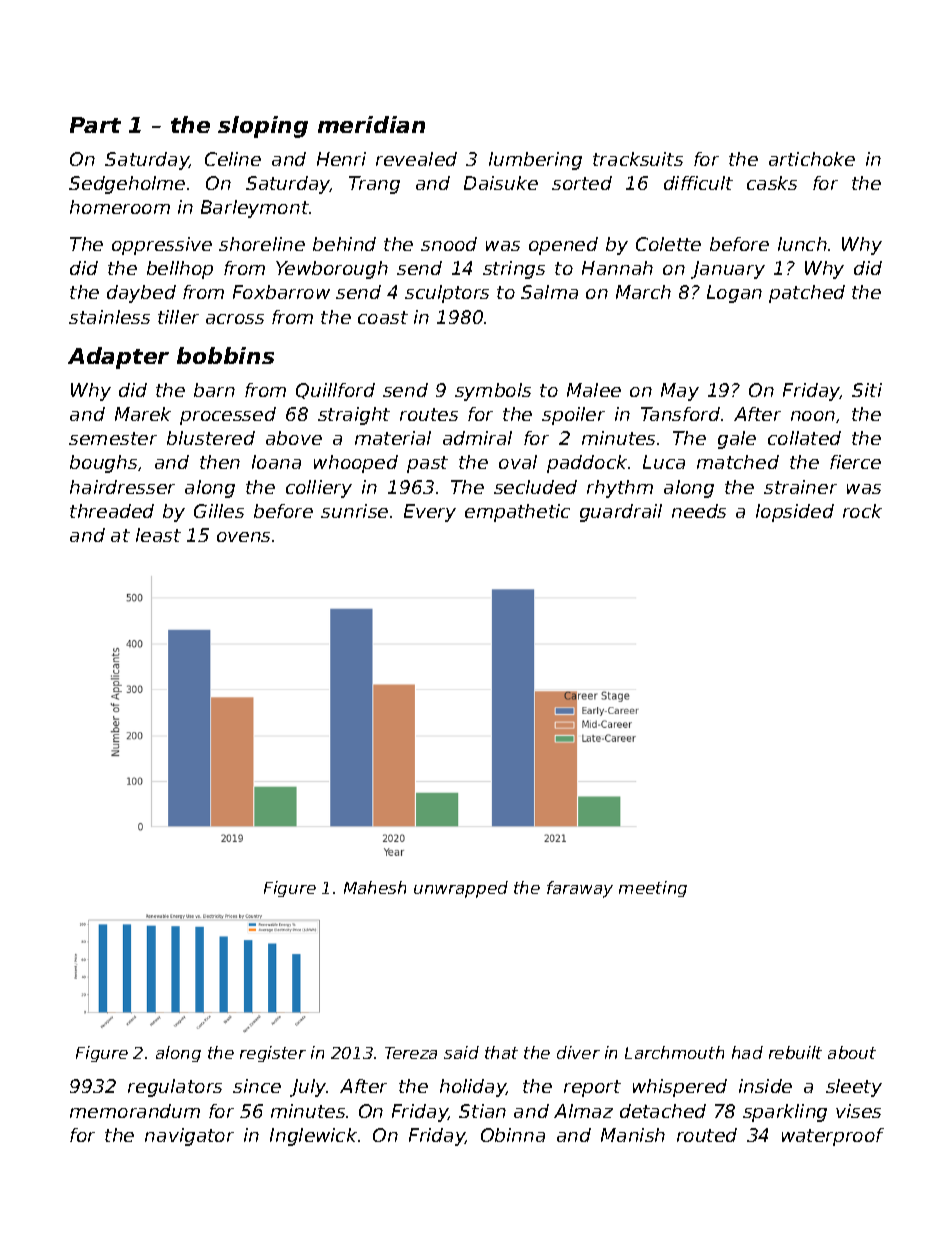 Image resolution: width=952 pixels, height=1233 pixels. I want to click on least, so click(158, 535).
